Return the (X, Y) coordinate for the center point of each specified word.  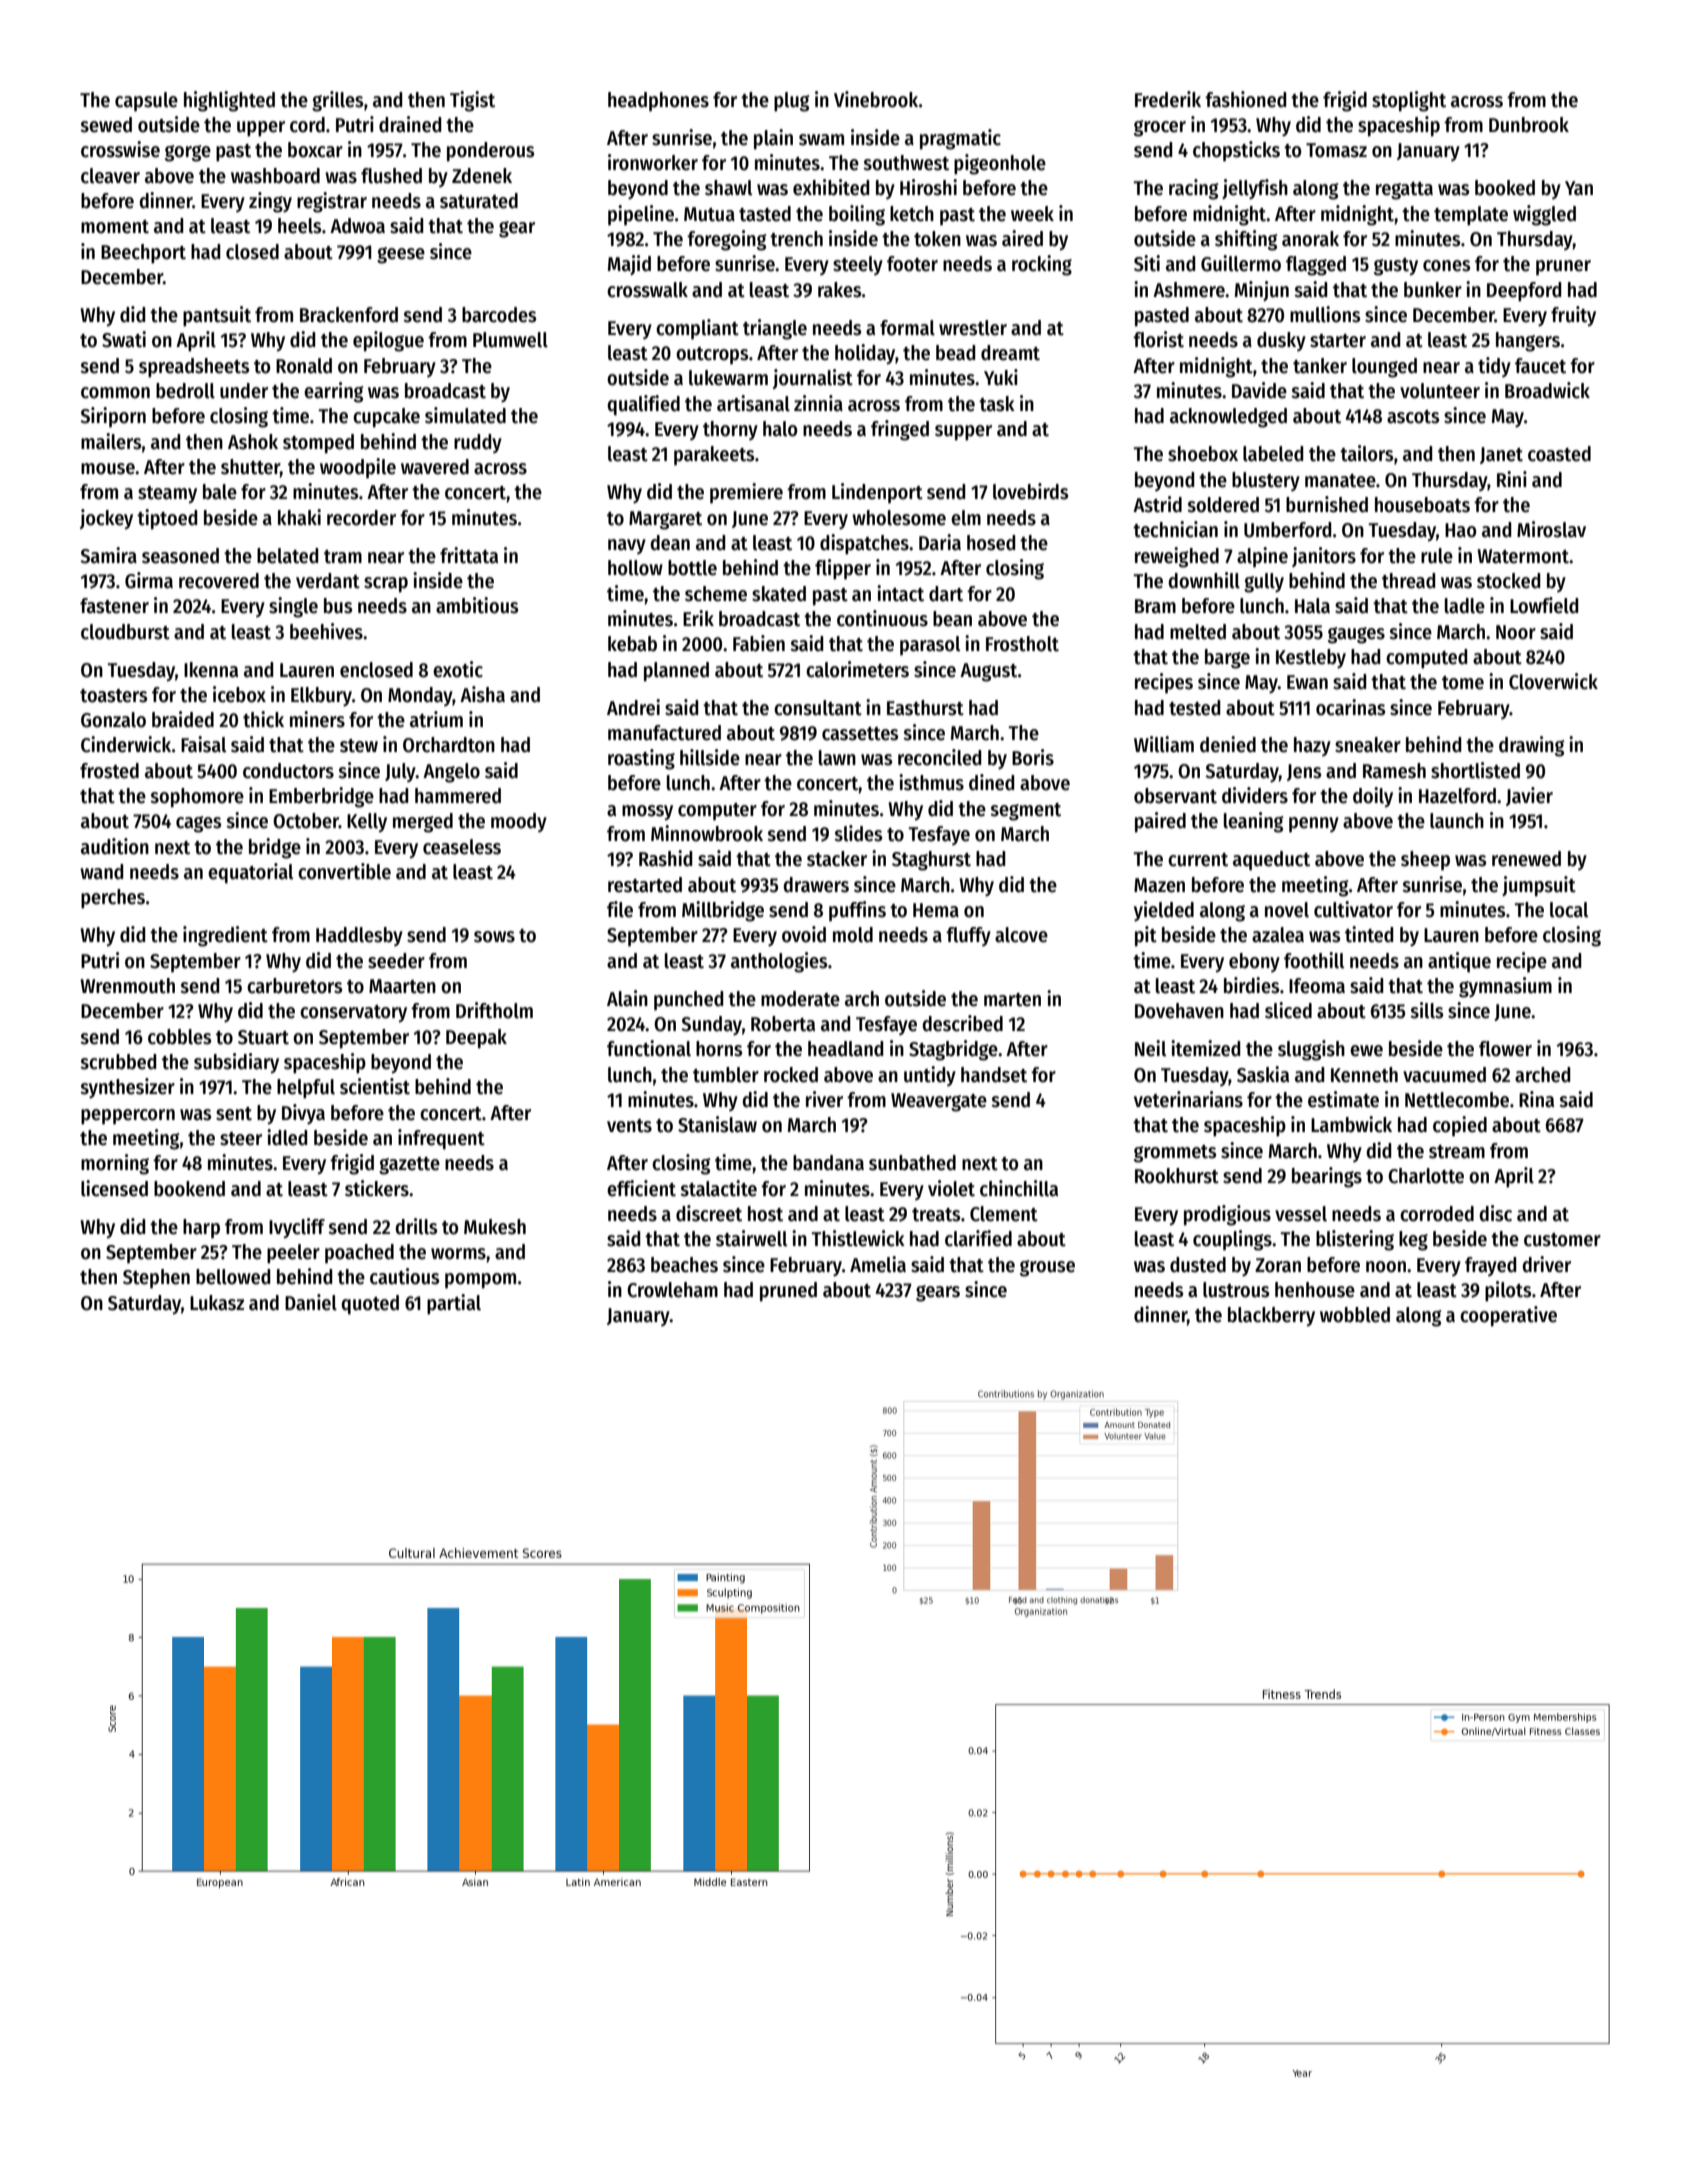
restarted (645, 885)
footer (912, 264)
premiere (746, 493)
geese (401, 255)
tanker (1320, 366)
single (293, 607)
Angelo (451, 773)
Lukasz (217, 1303)
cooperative (1508, 1316)
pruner (1563, 268)
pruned (788, 1292)
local (1569, 910)
